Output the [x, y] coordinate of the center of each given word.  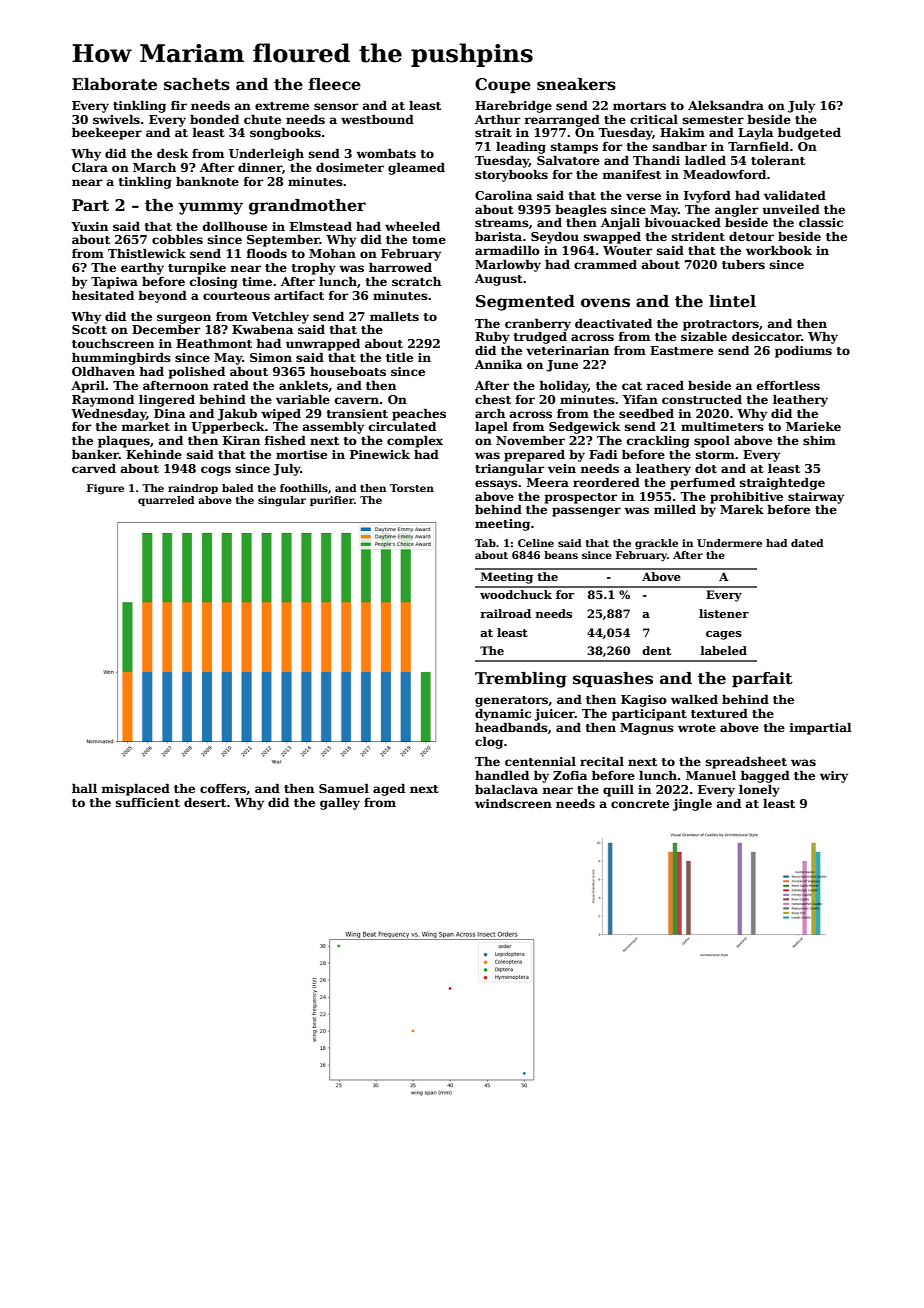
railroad [505, 613]
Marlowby [508, 265]
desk [172, 153]
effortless [788, 385]
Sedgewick [584, 427]
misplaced [135, 790]
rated [231, 385]
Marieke [813, 426]
